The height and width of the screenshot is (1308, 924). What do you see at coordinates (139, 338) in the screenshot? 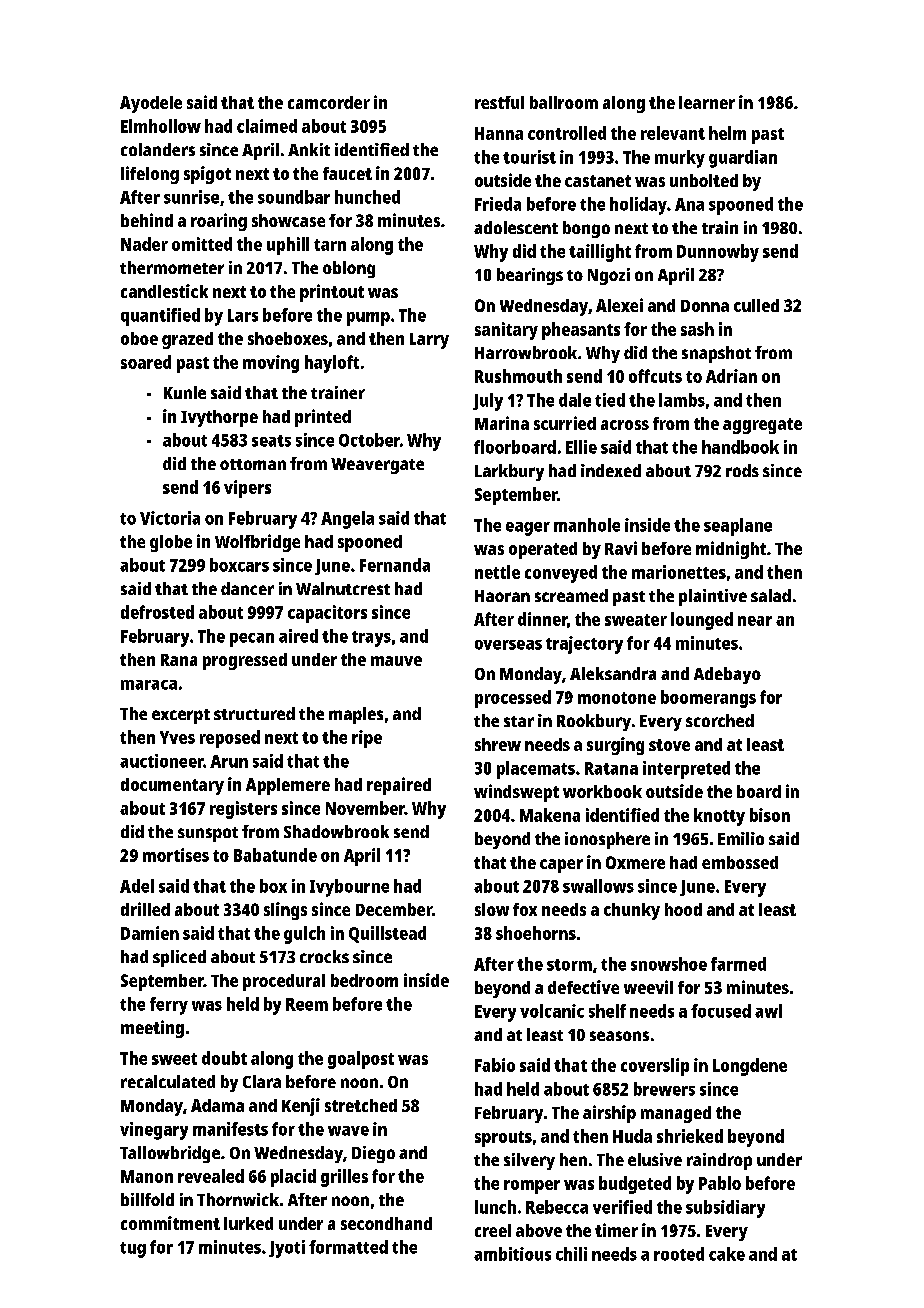
I see `oboe` at bounding box center [139, 338].
